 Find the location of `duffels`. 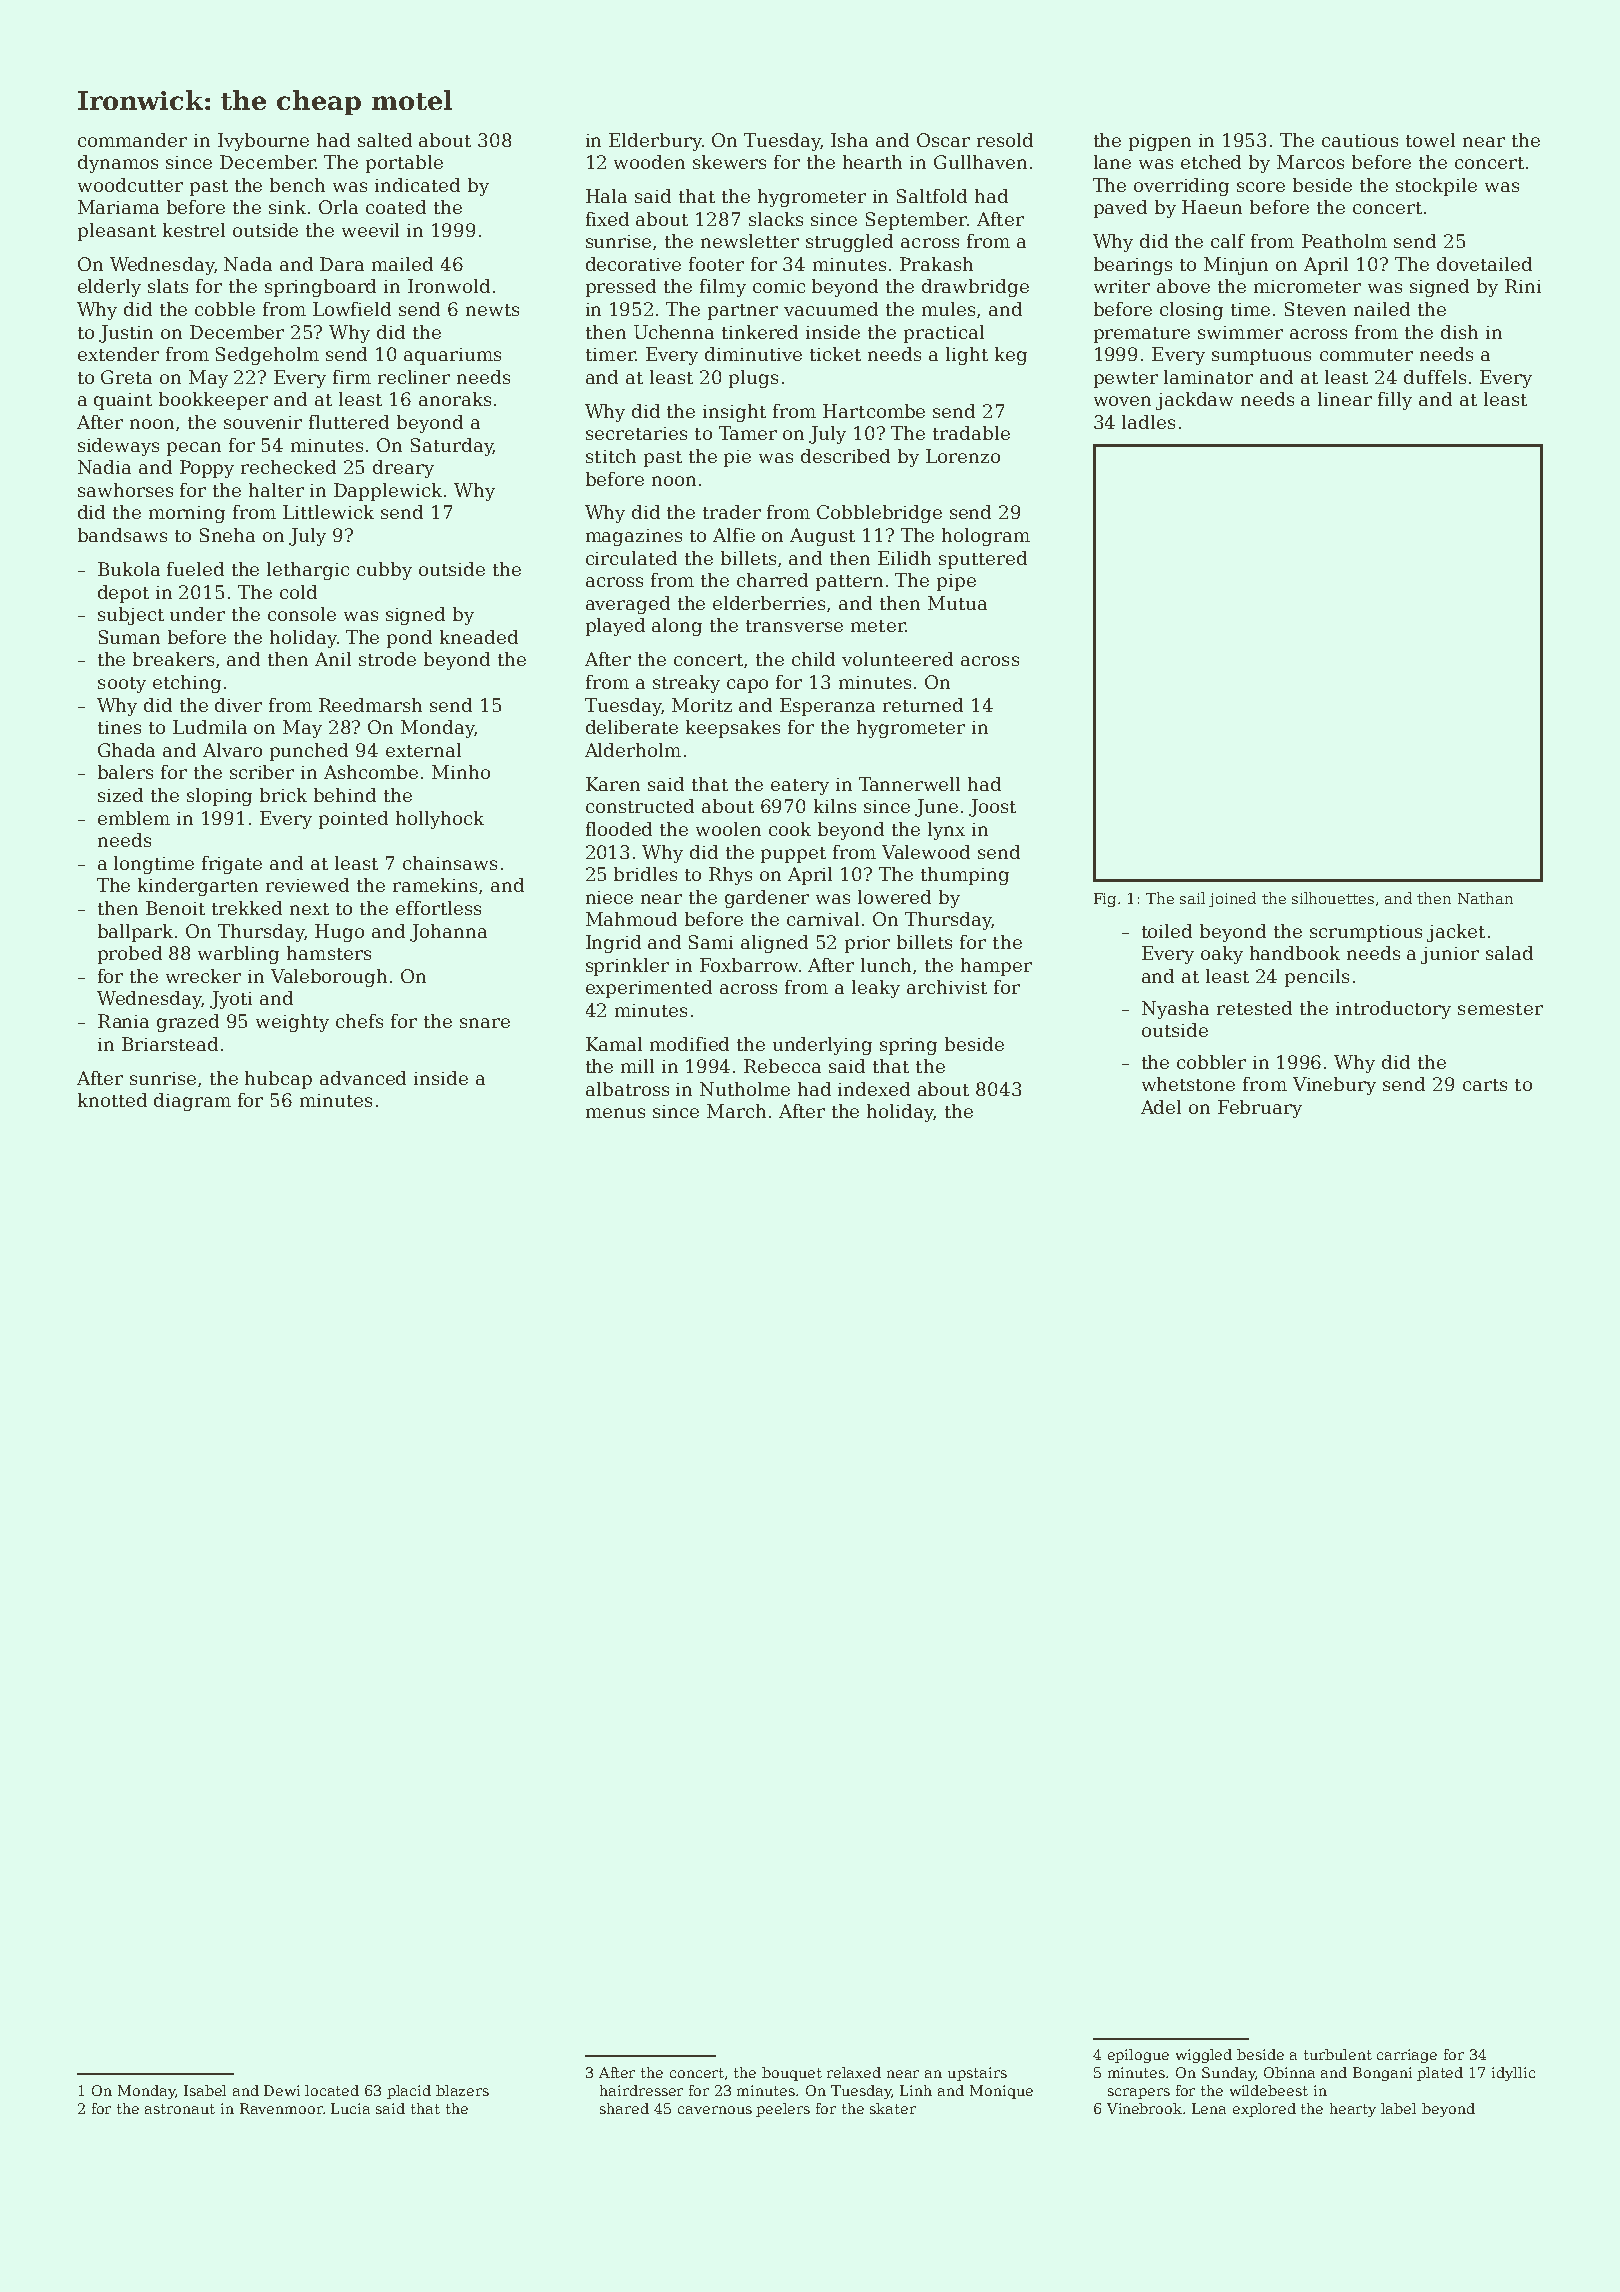

duffels is located at coordinates (1435, 377).
